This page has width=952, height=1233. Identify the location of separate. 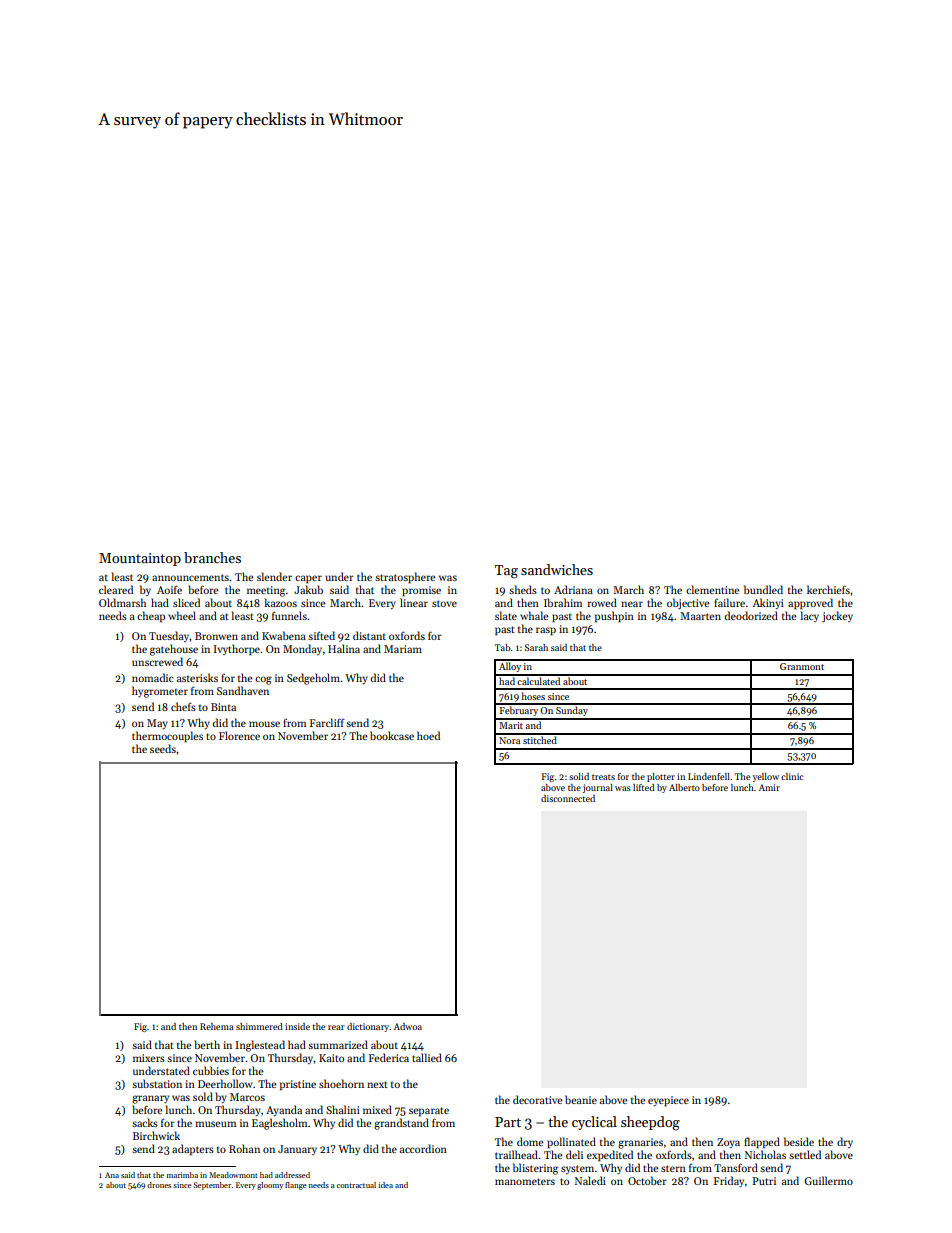
(429, 1111).
